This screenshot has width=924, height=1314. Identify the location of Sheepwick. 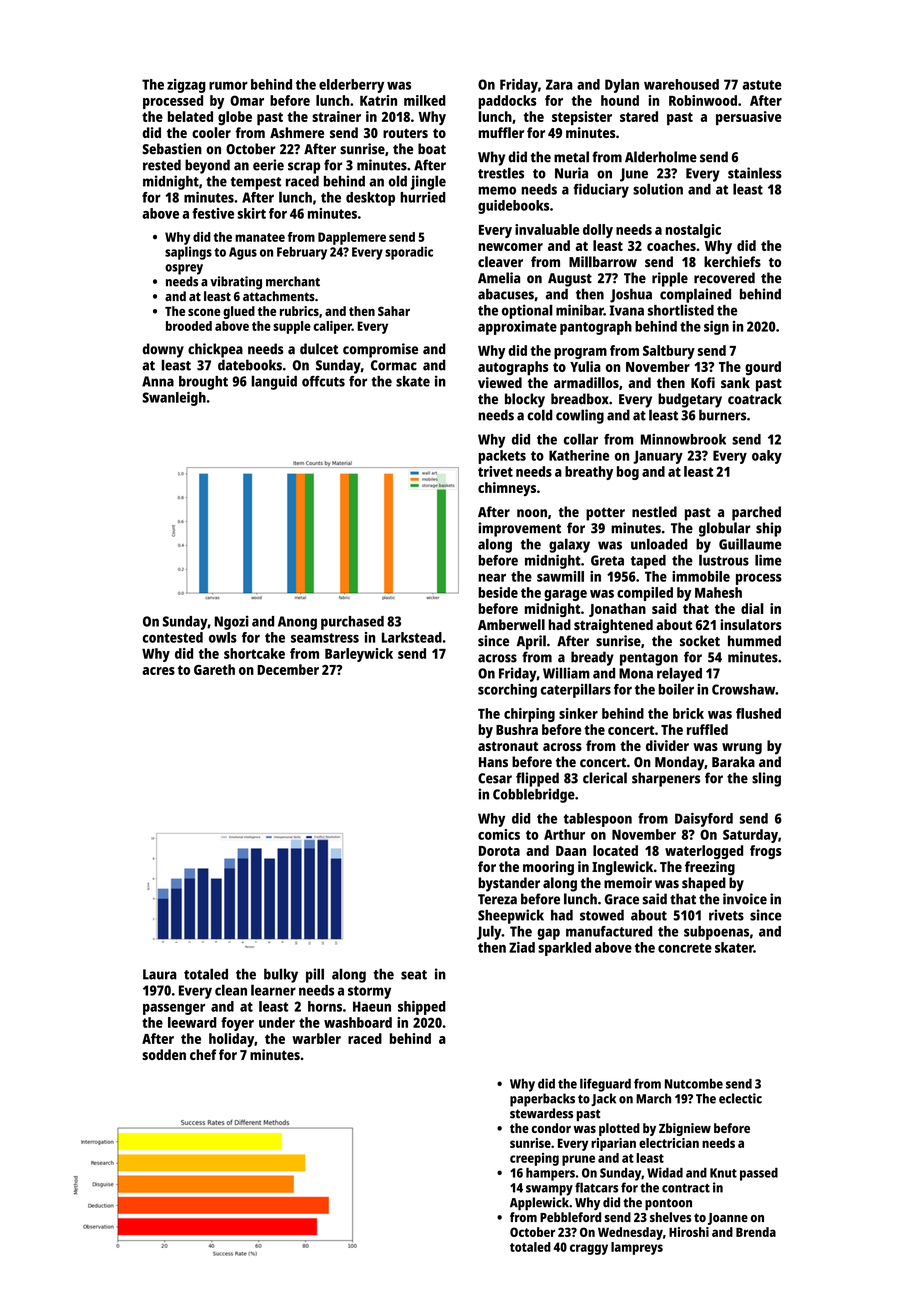
(511, 916).
